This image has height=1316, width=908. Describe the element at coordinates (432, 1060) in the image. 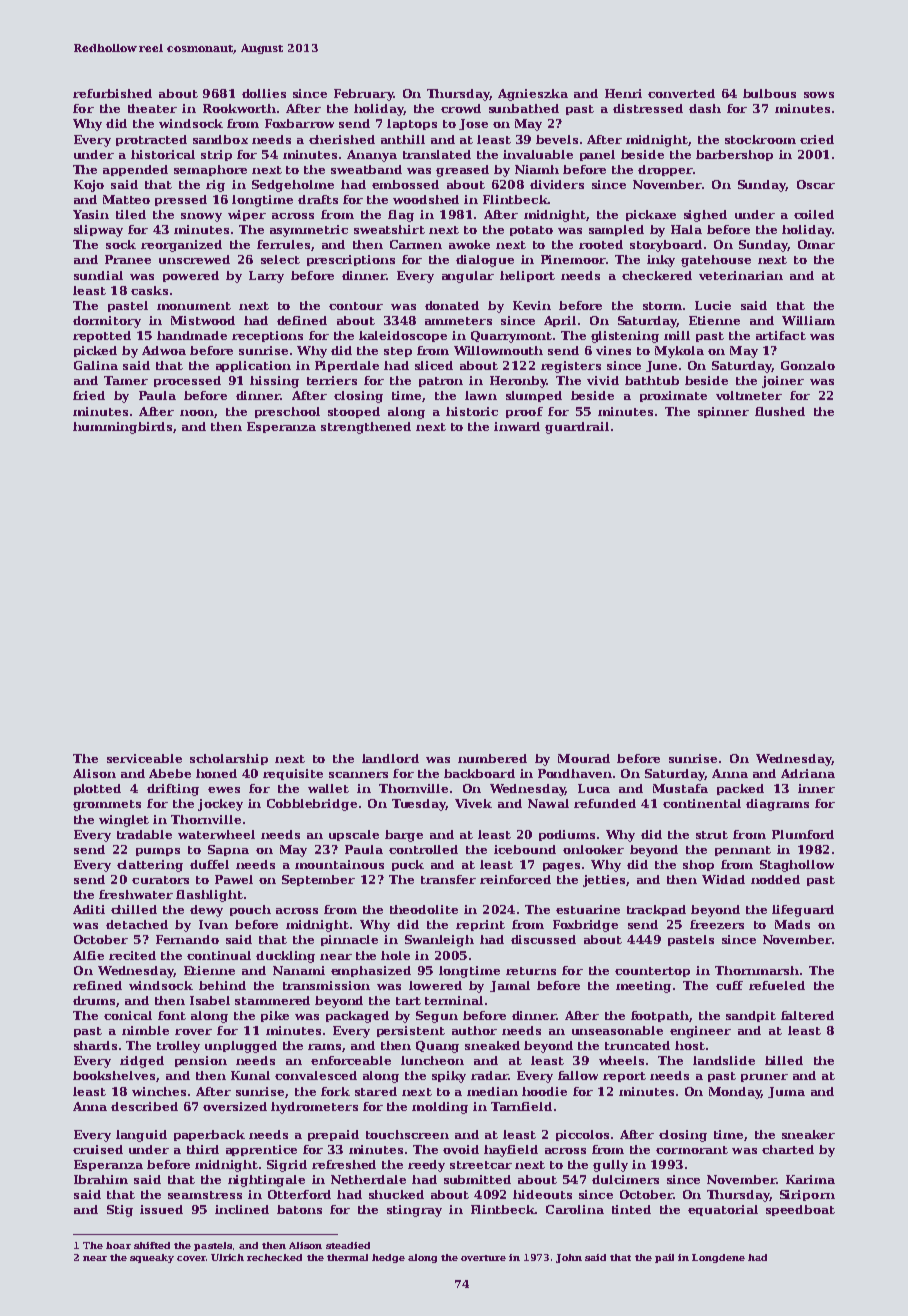

I see `luncheon` at that location.
